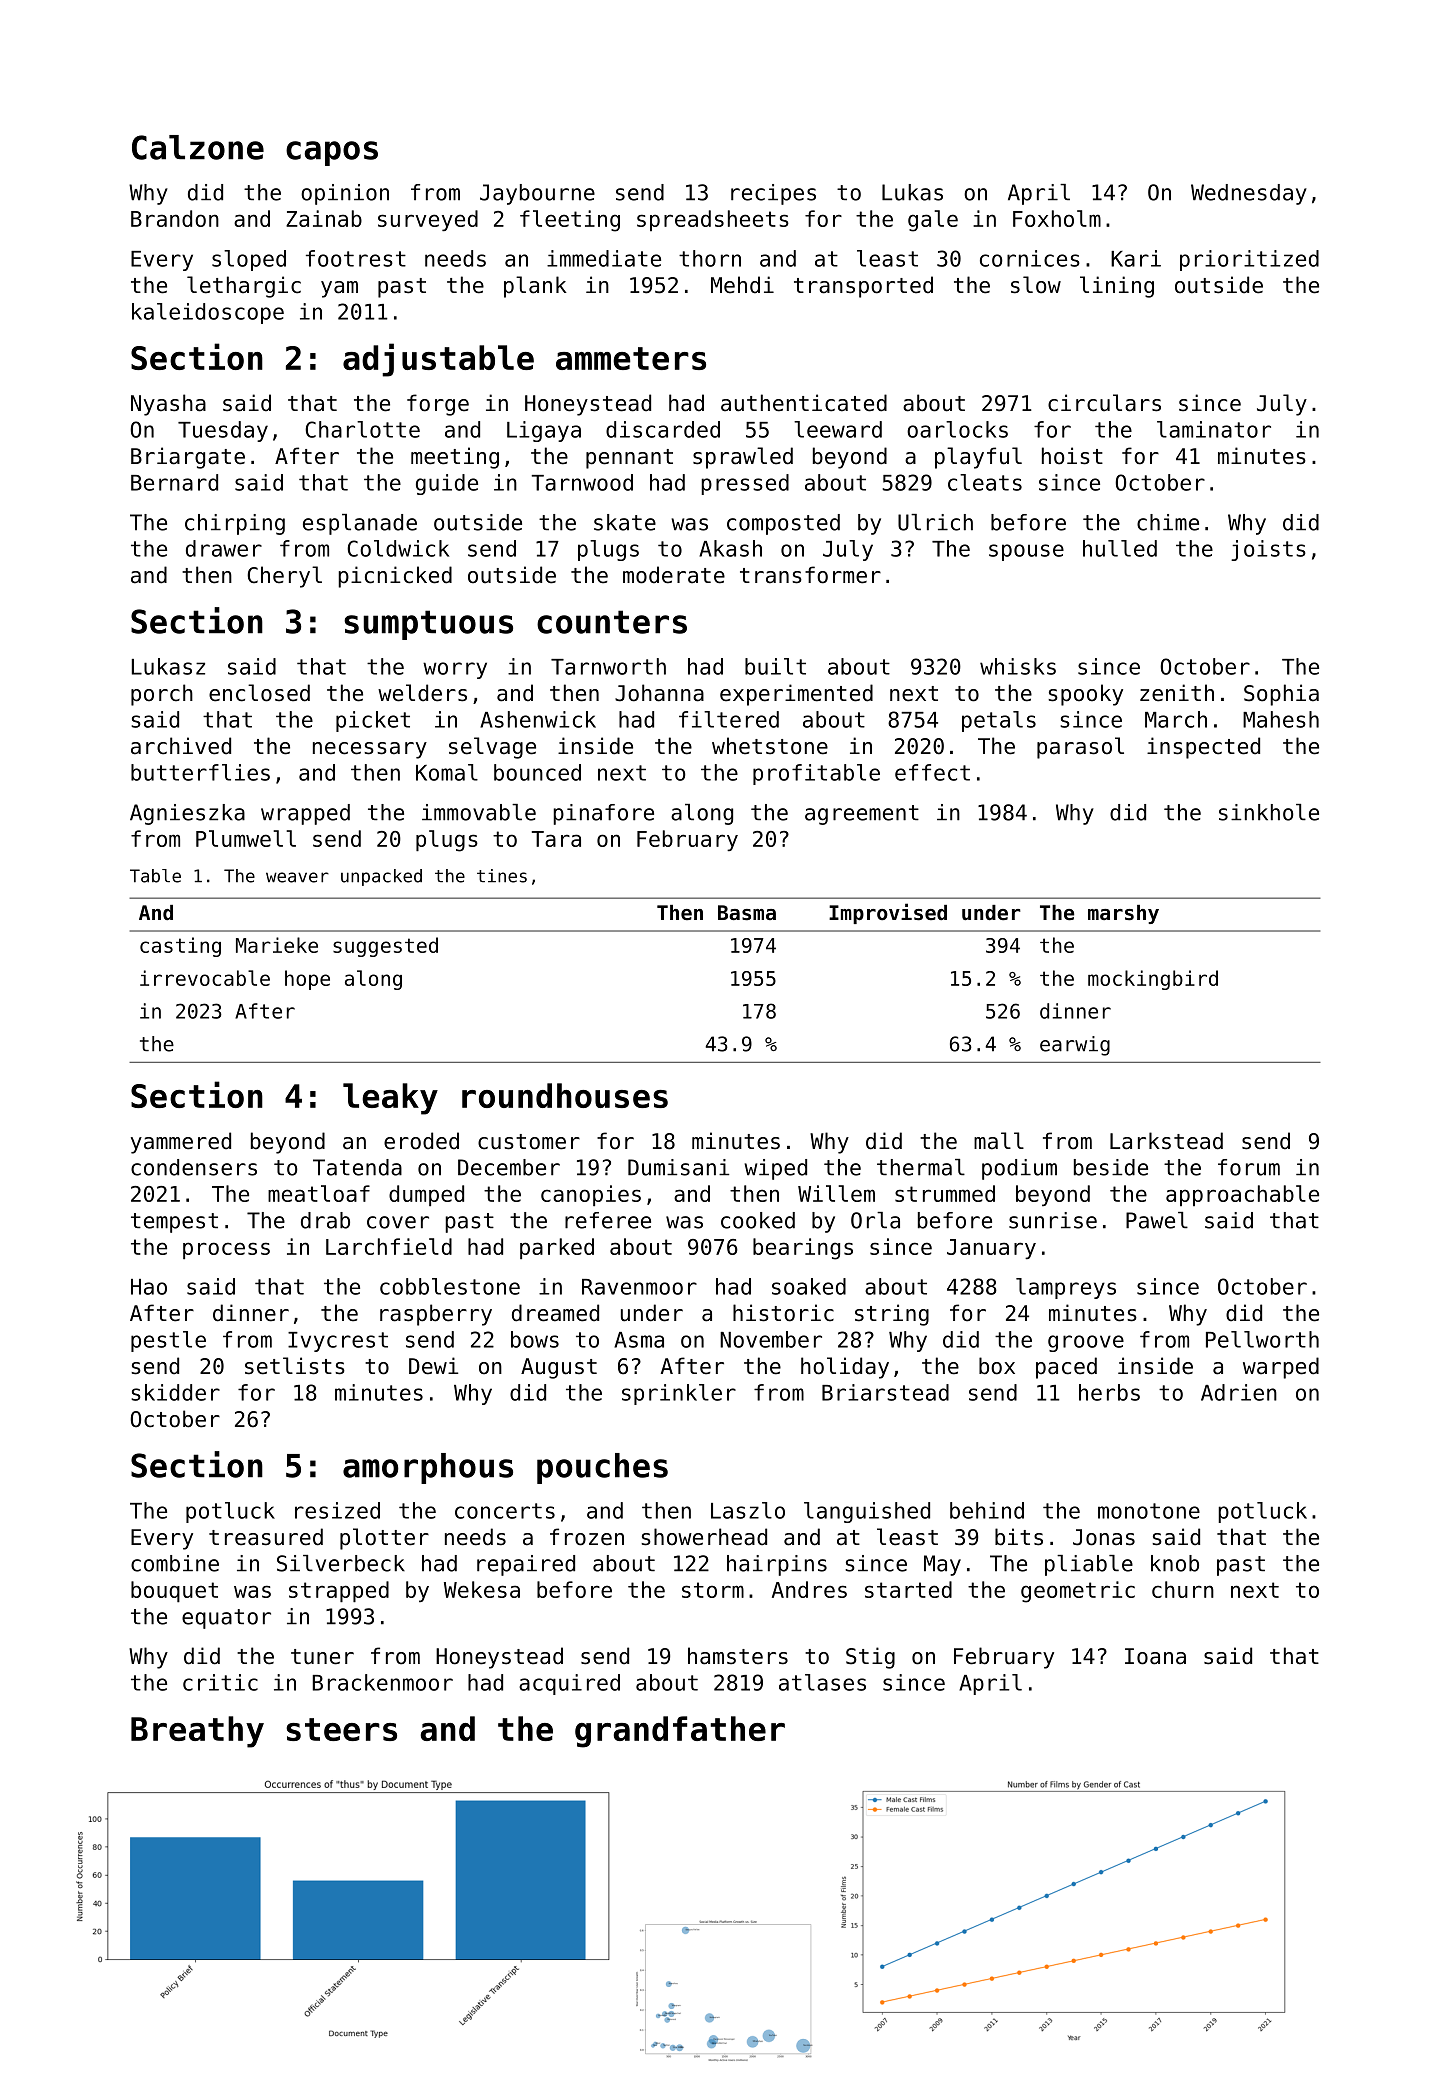  I want to click on hamsters, so click(738, 1656).
